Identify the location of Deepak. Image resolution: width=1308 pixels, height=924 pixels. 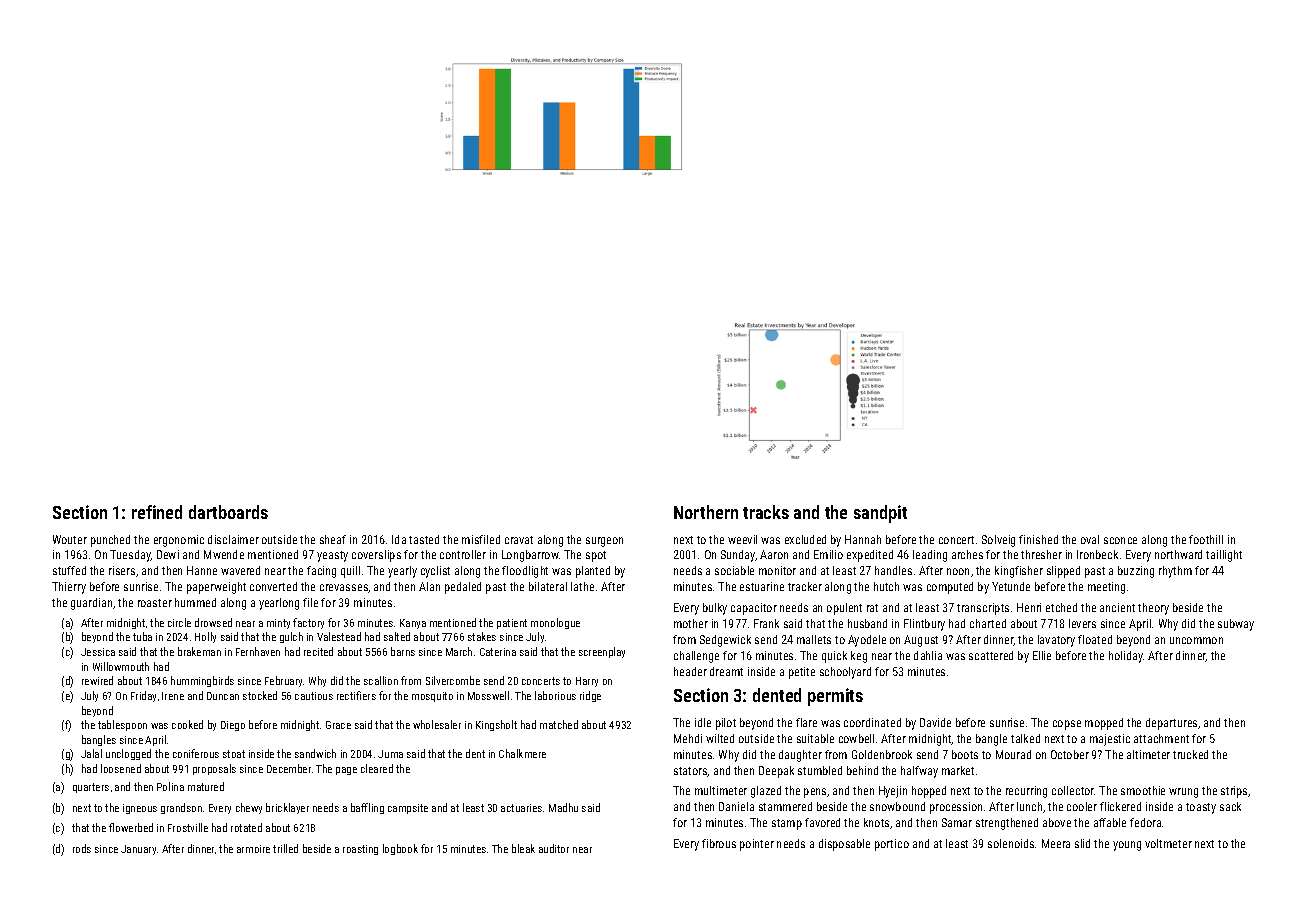
(776, 772).
